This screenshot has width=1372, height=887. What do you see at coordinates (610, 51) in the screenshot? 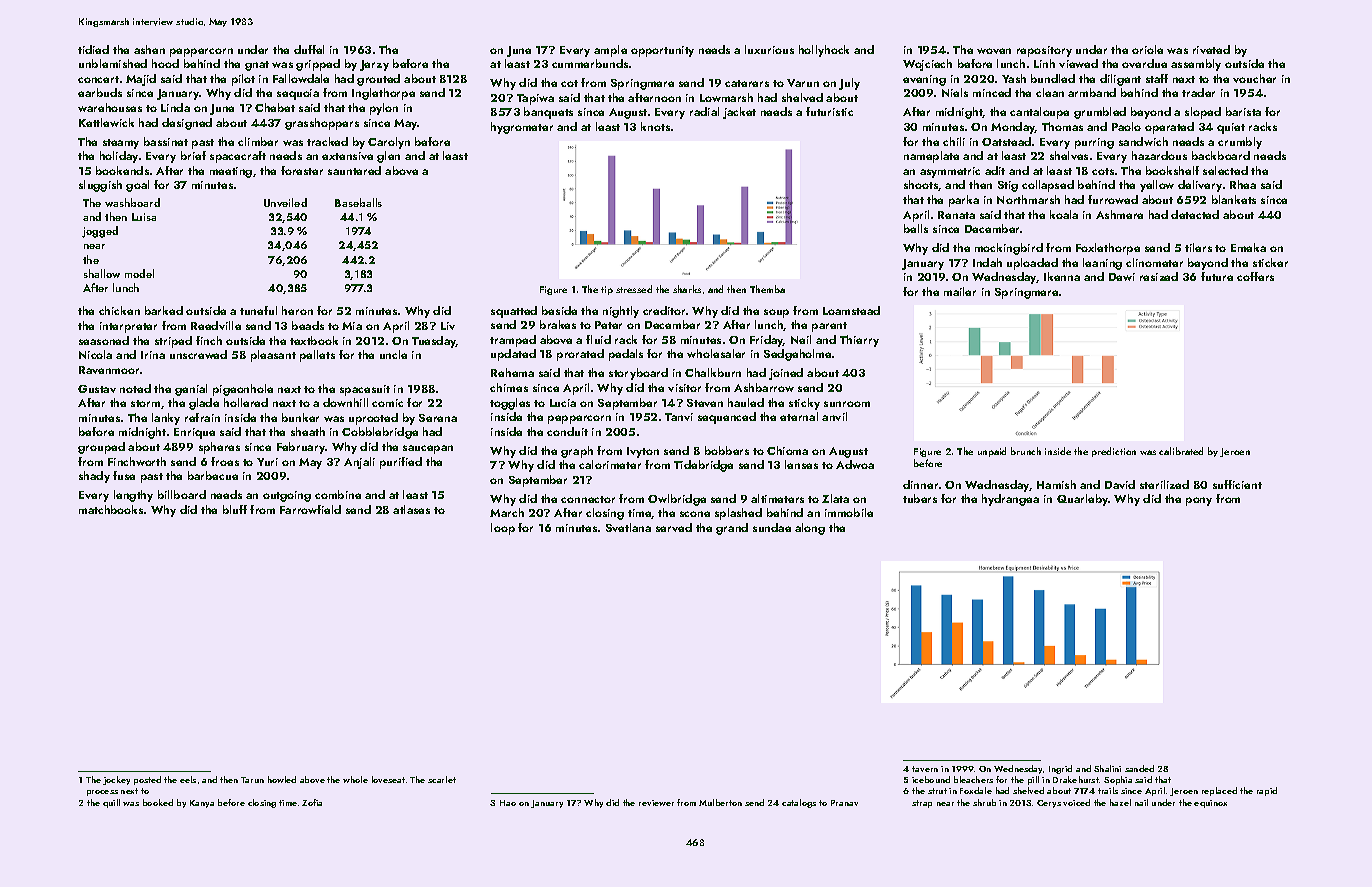
I see `ample` at bounding box center [610, 51].
